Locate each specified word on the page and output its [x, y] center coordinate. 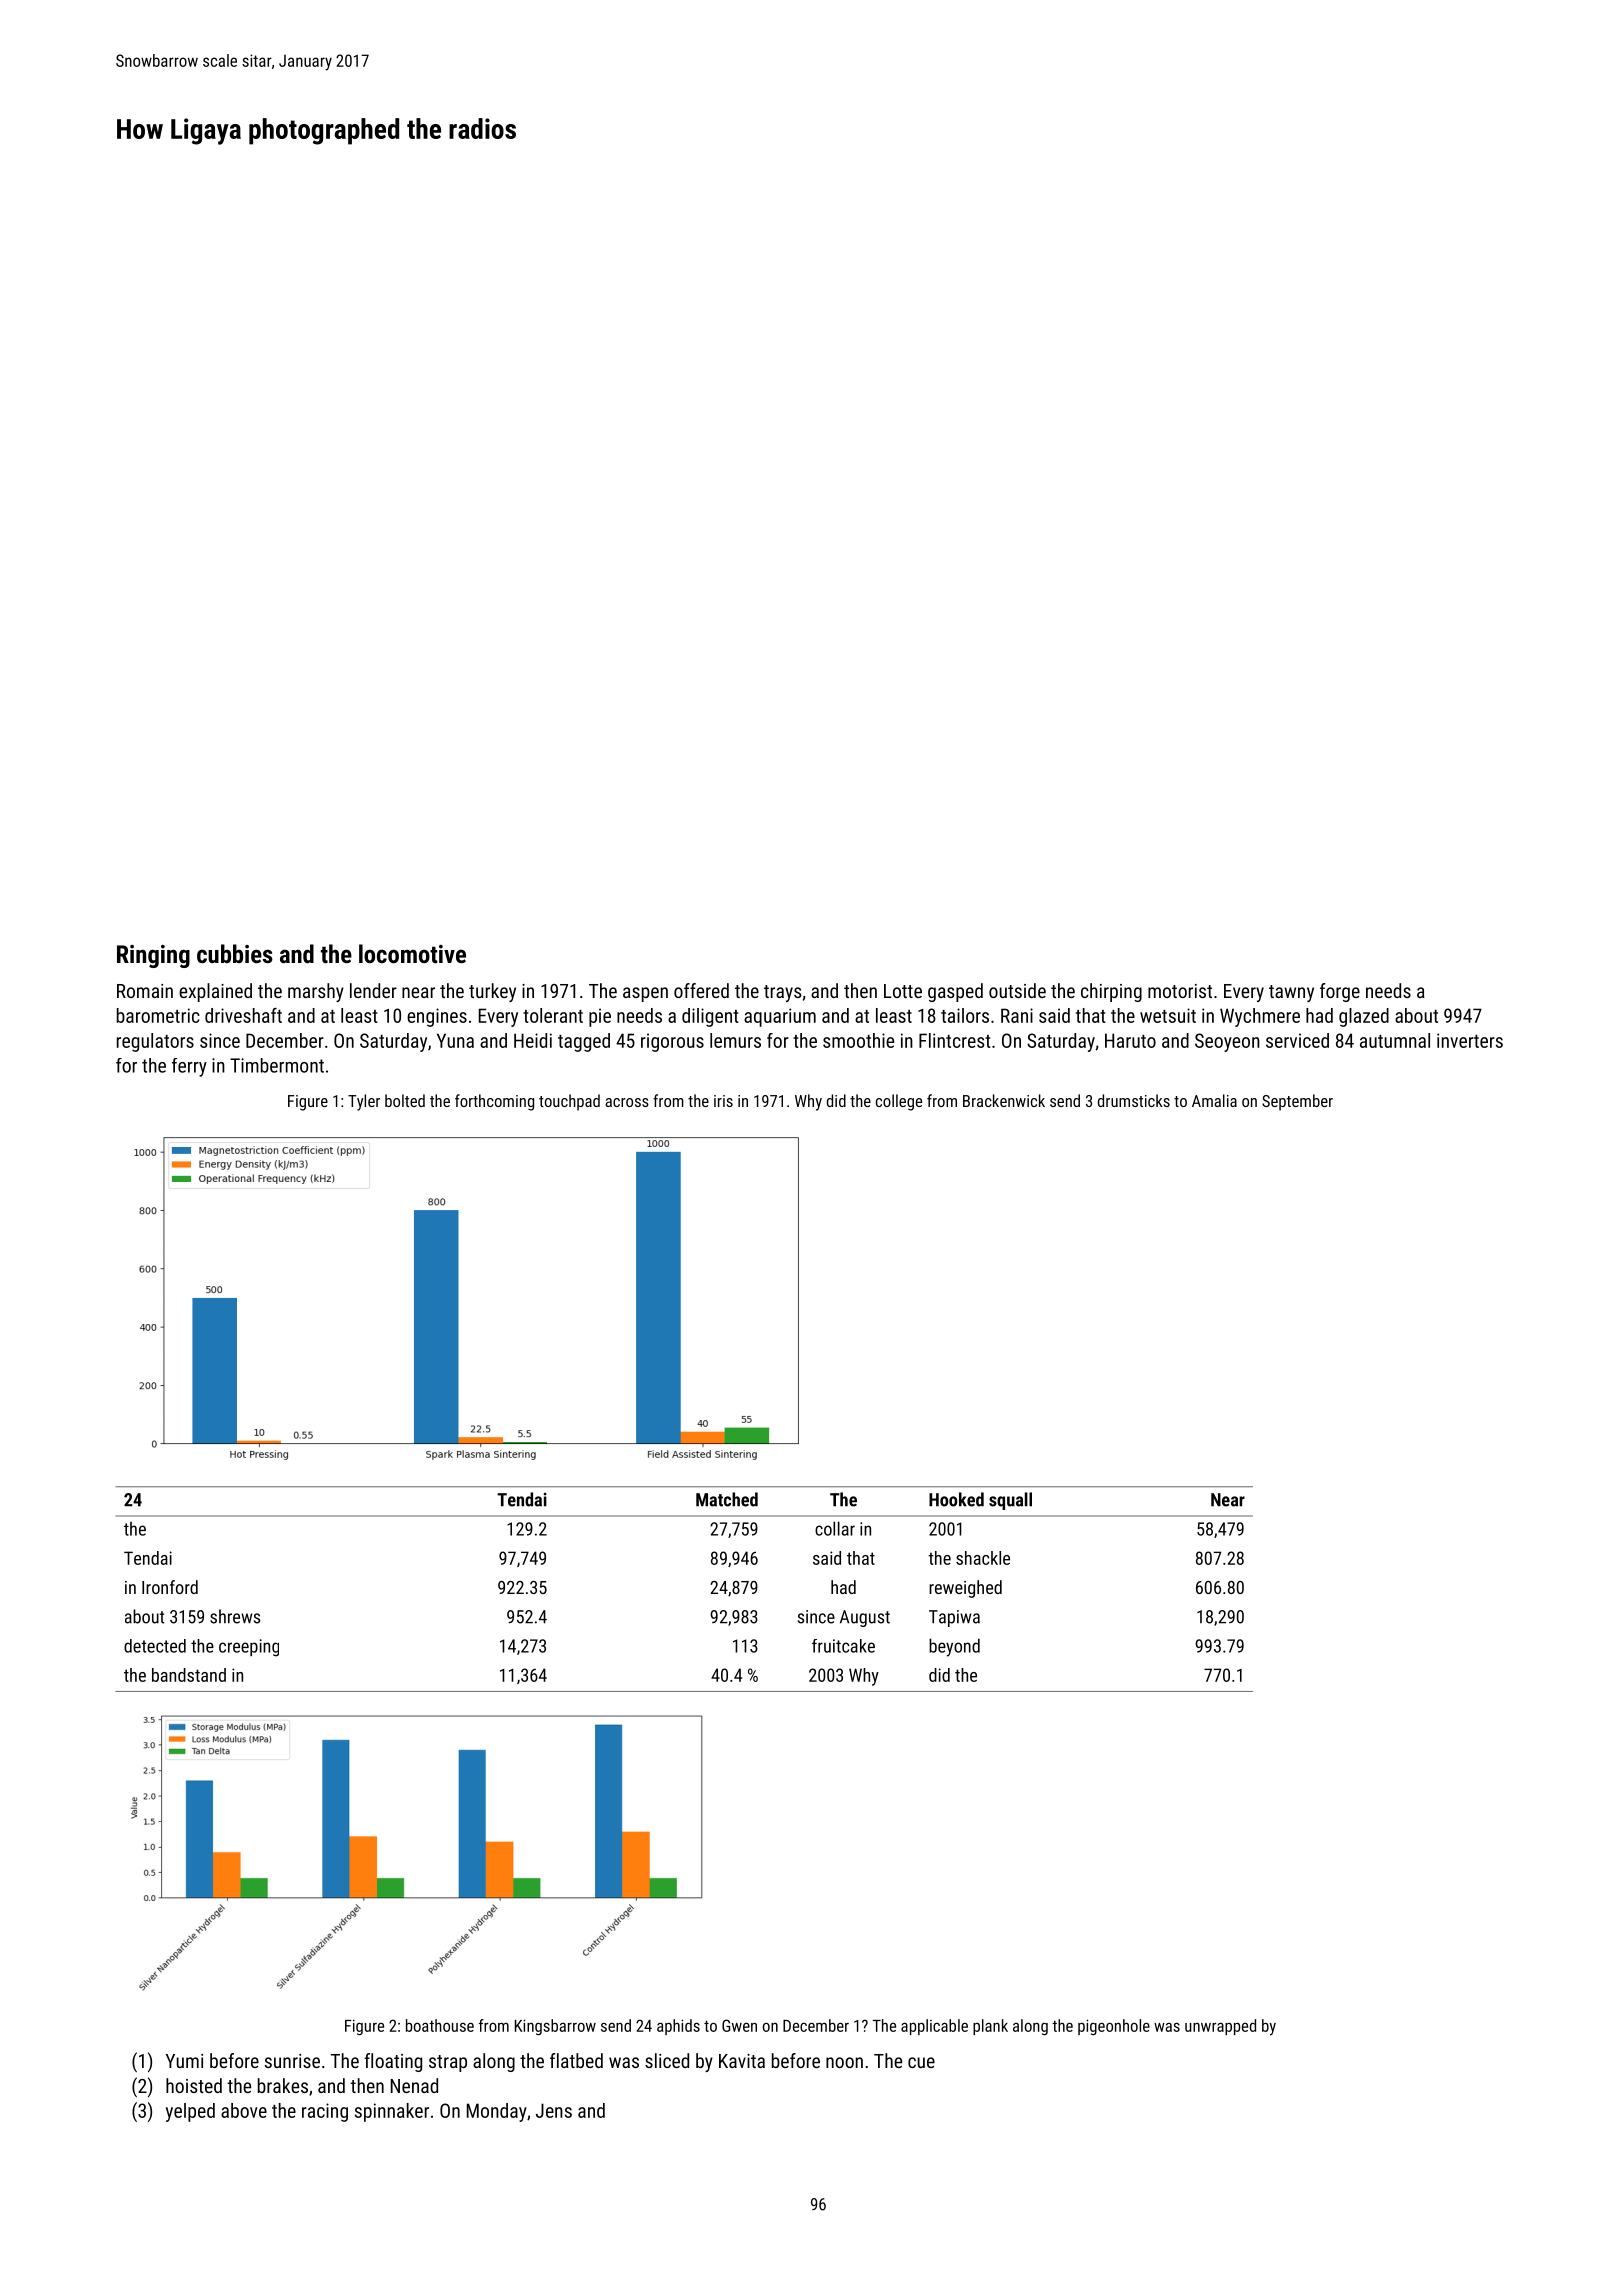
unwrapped [1220, 2027]
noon [844, 2062]
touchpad [569, 1102]
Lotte [903, 991]
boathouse [440, 2025]
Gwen [739, 2025]
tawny [1291, 993]
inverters [1470, 1040]
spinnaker [392, 2112]
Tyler [364, 1102]
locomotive [412, 953]
